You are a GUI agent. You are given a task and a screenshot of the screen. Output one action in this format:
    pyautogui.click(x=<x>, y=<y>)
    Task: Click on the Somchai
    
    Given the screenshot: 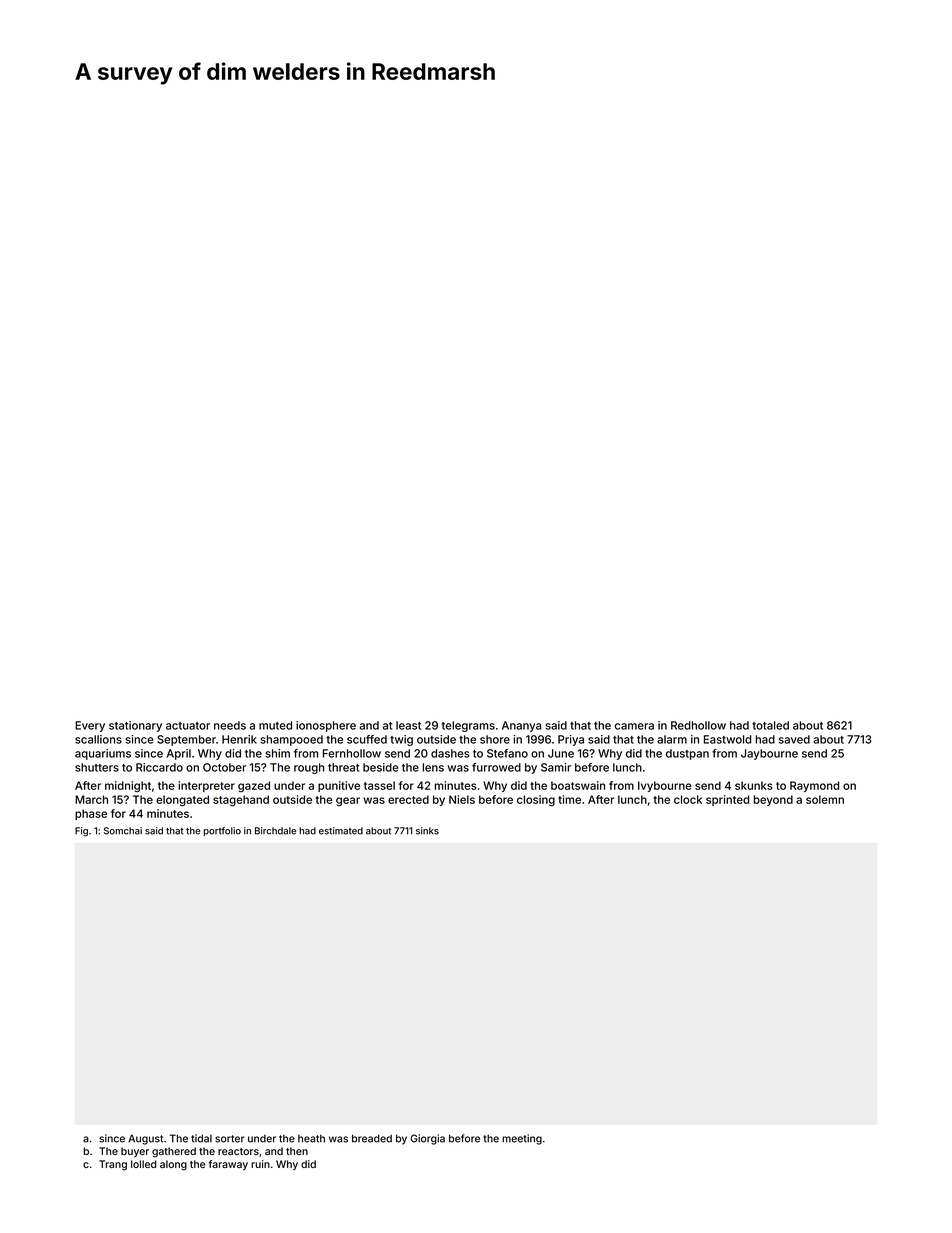 What is the action you would take?
    pyautogui.click(x=123, y=831)
